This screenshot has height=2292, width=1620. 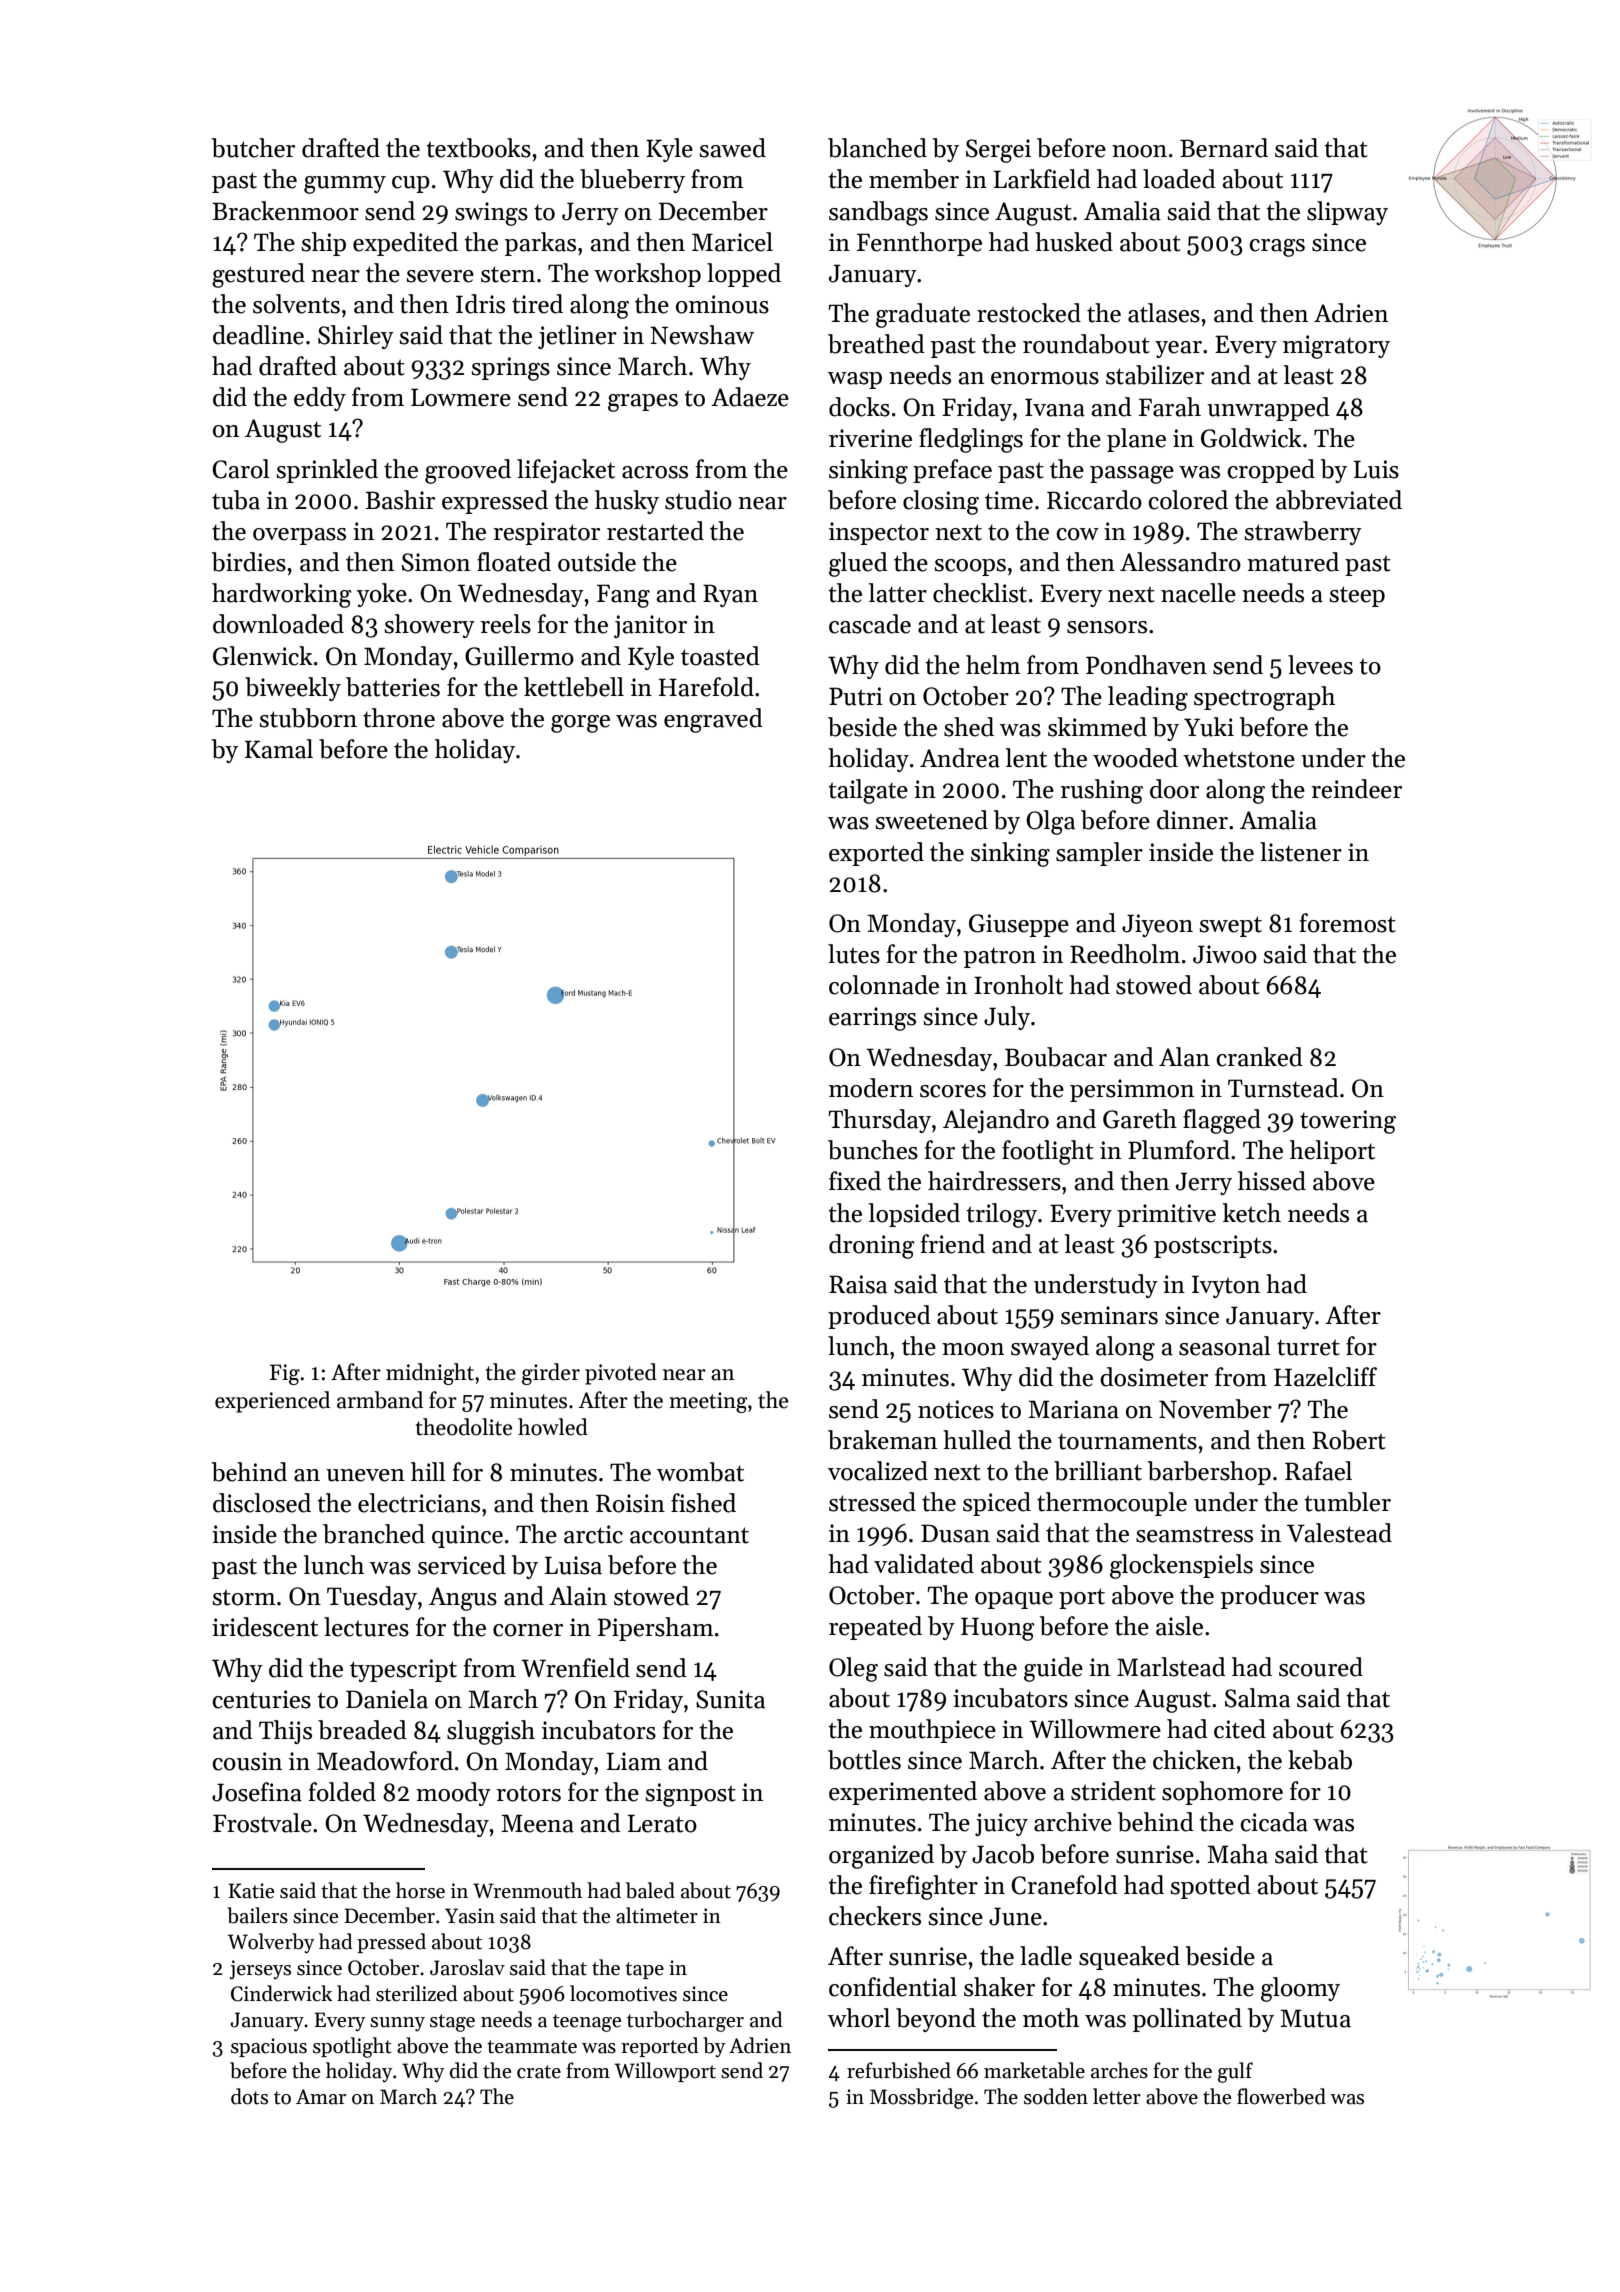 I want to click on kebab, so click(x=1320, y=1760).
